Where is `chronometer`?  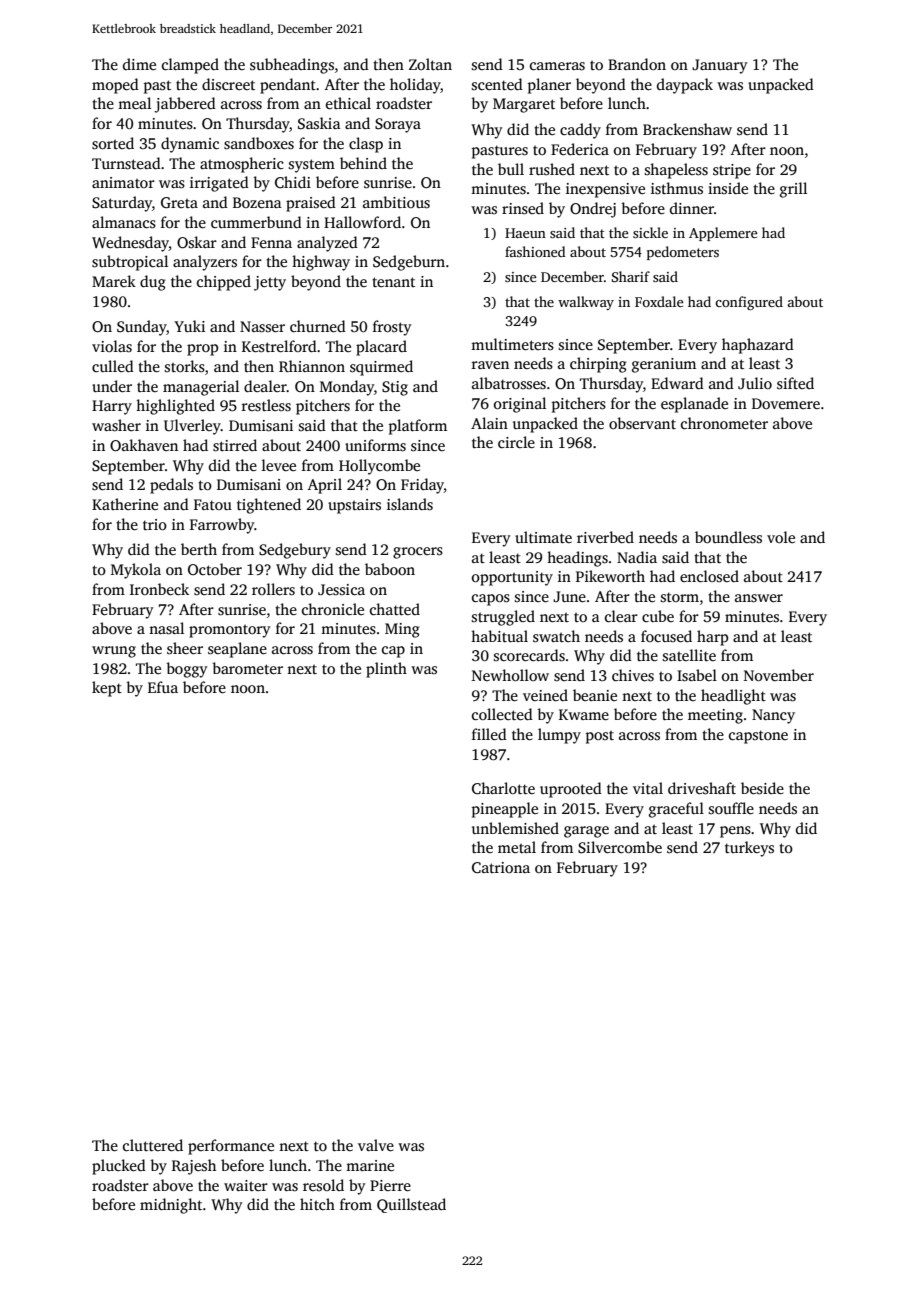 chronometer is located at coordinates (724, 423).
